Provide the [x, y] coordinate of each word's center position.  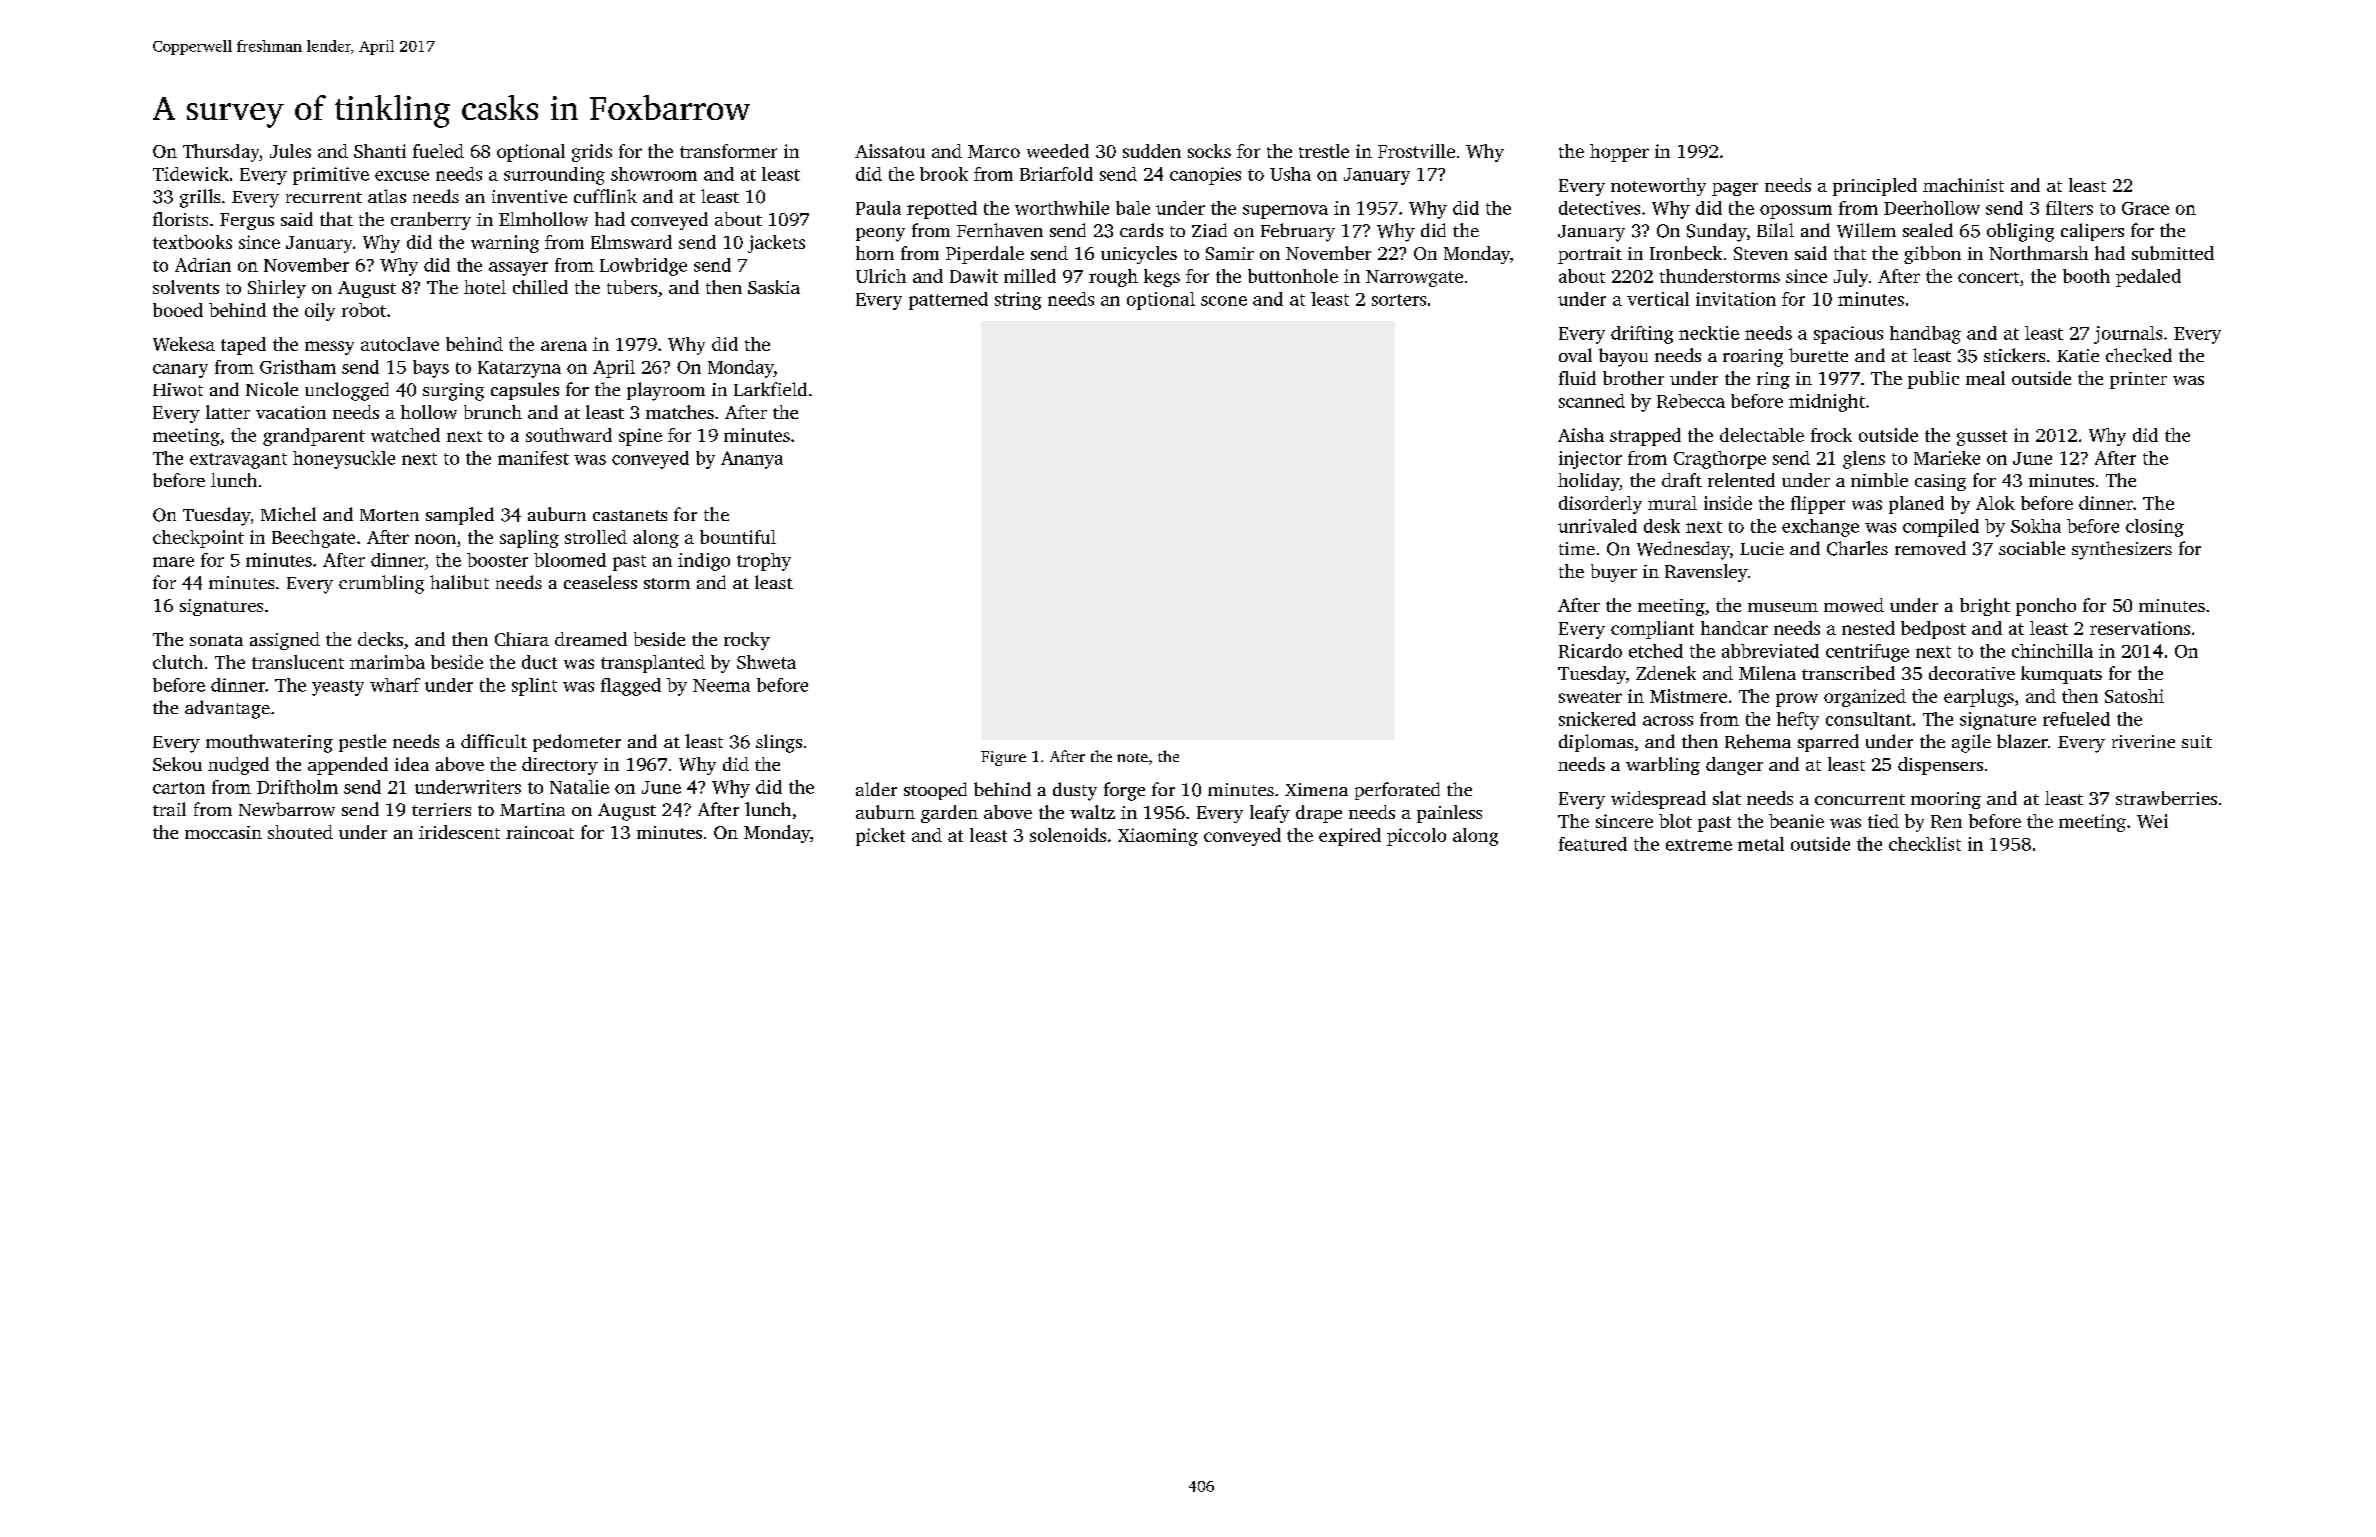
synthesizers [2122, 550]
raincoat [540, 832]
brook [944, 174]
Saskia [774, 287]
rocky [747, 641]
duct [539, 662]
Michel [288, 514]
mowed [1854, 605]
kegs [1162, 278]
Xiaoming [1158, 837]
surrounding [554, 176]
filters [2069, 208]
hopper [1619, 153]
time [1577, 548]
